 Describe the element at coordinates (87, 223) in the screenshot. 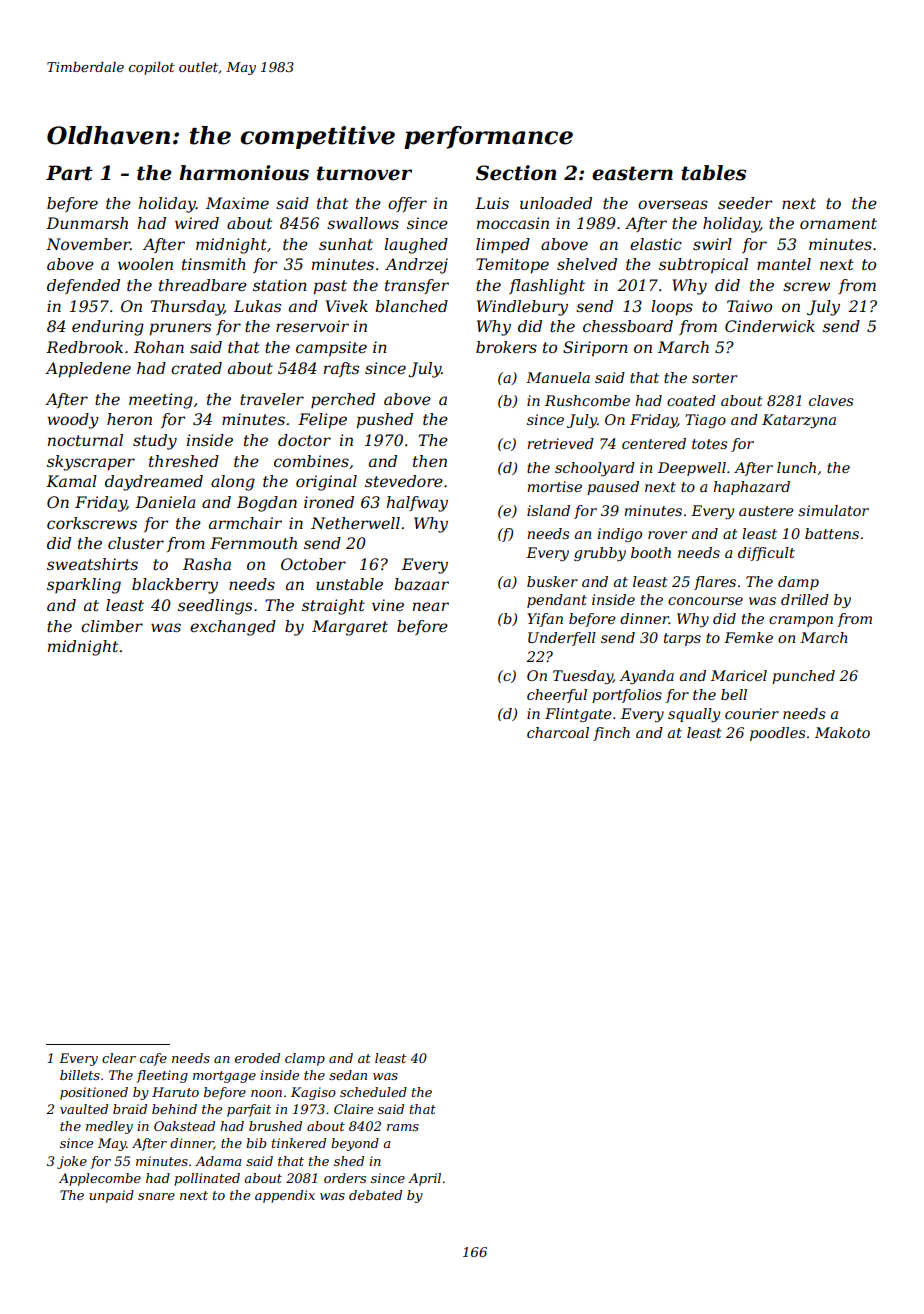

I see `Dunmarsh` at that location.
